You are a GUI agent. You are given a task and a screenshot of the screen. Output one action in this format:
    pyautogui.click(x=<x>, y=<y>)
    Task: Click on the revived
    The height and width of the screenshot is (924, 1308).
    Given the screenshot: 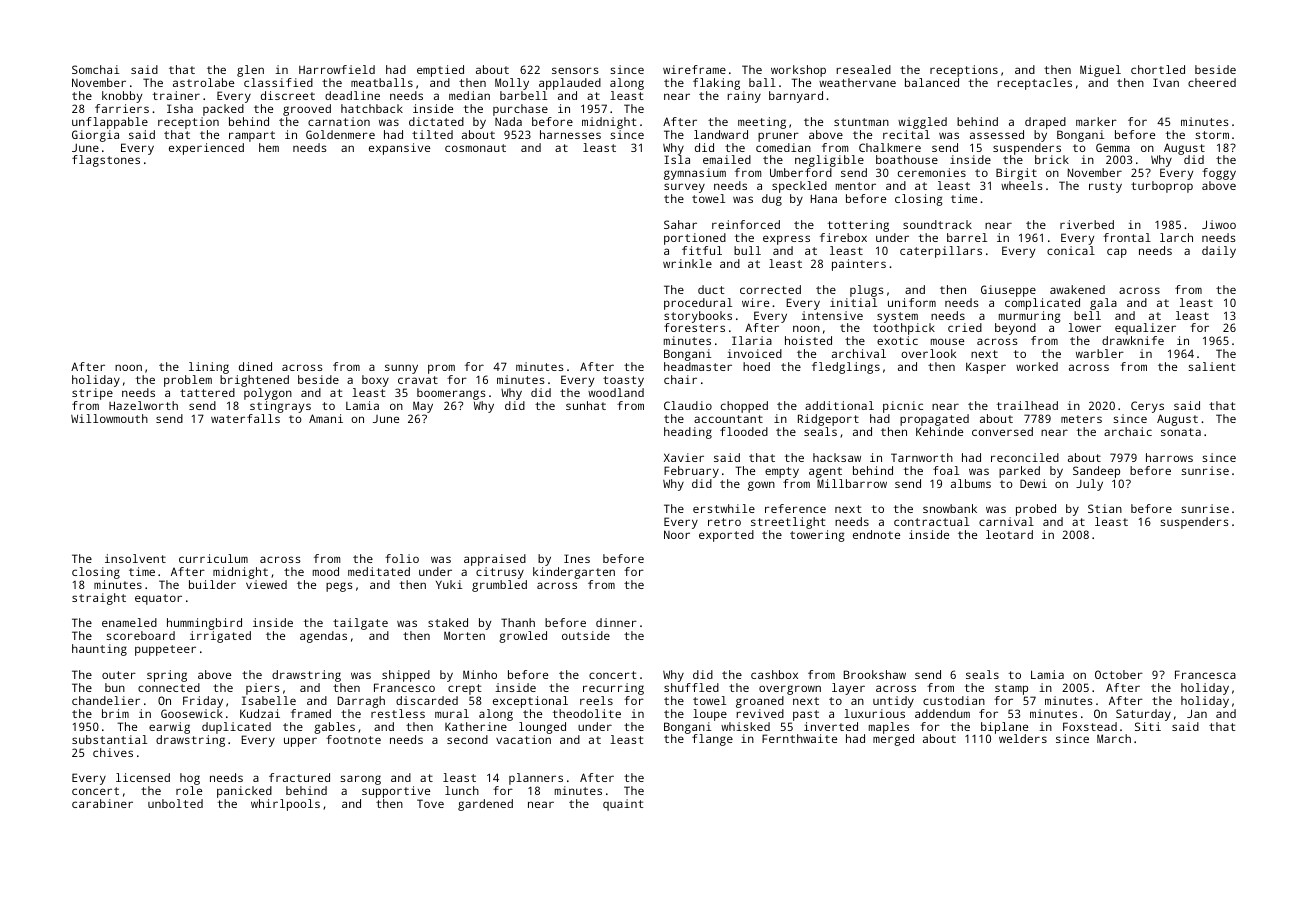 What is the action you would take?
    pyautogui.click(x=760, y=713)
